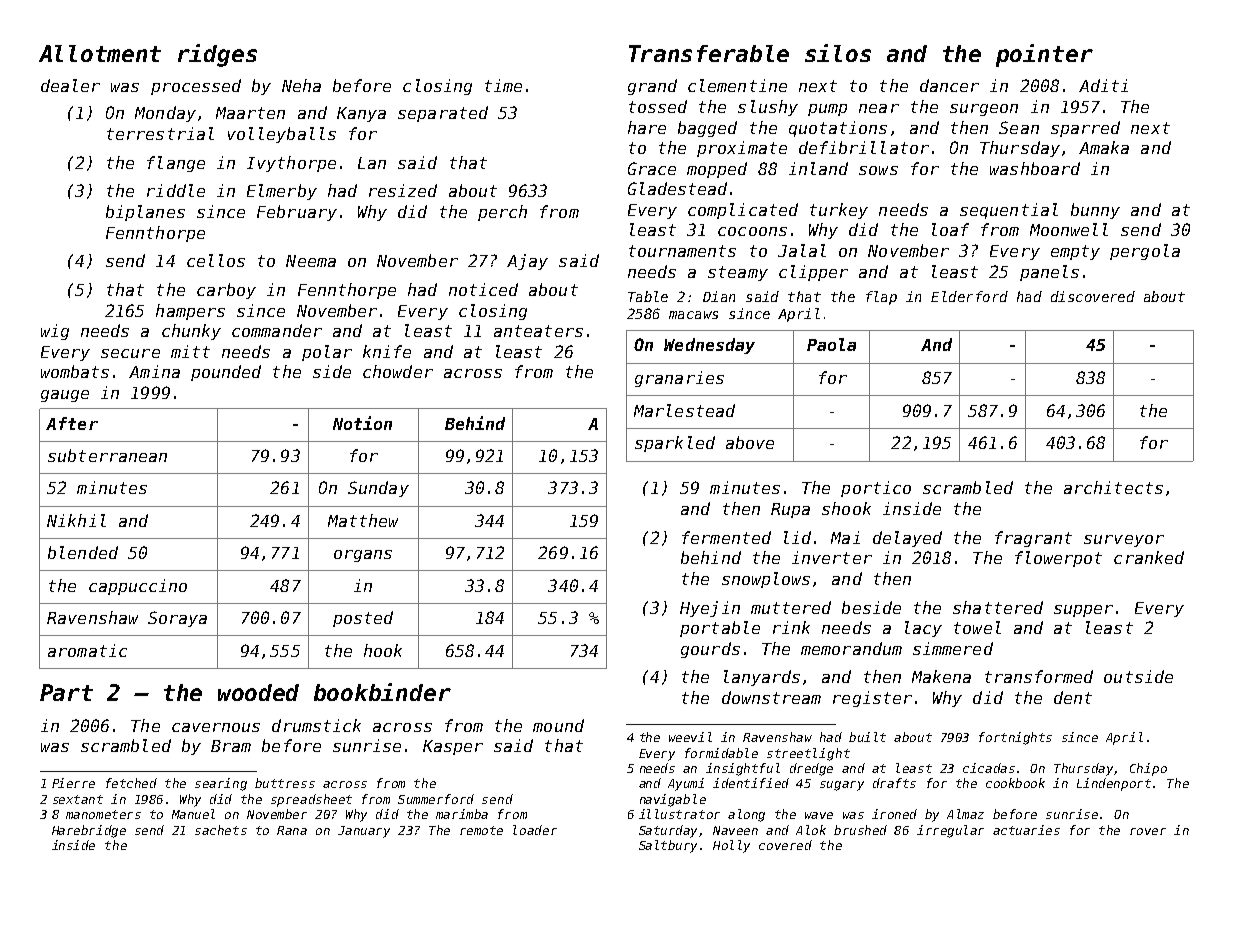 The width and height of the page is (1233, 952). I want to click on Kanya, so click(361, 114).
